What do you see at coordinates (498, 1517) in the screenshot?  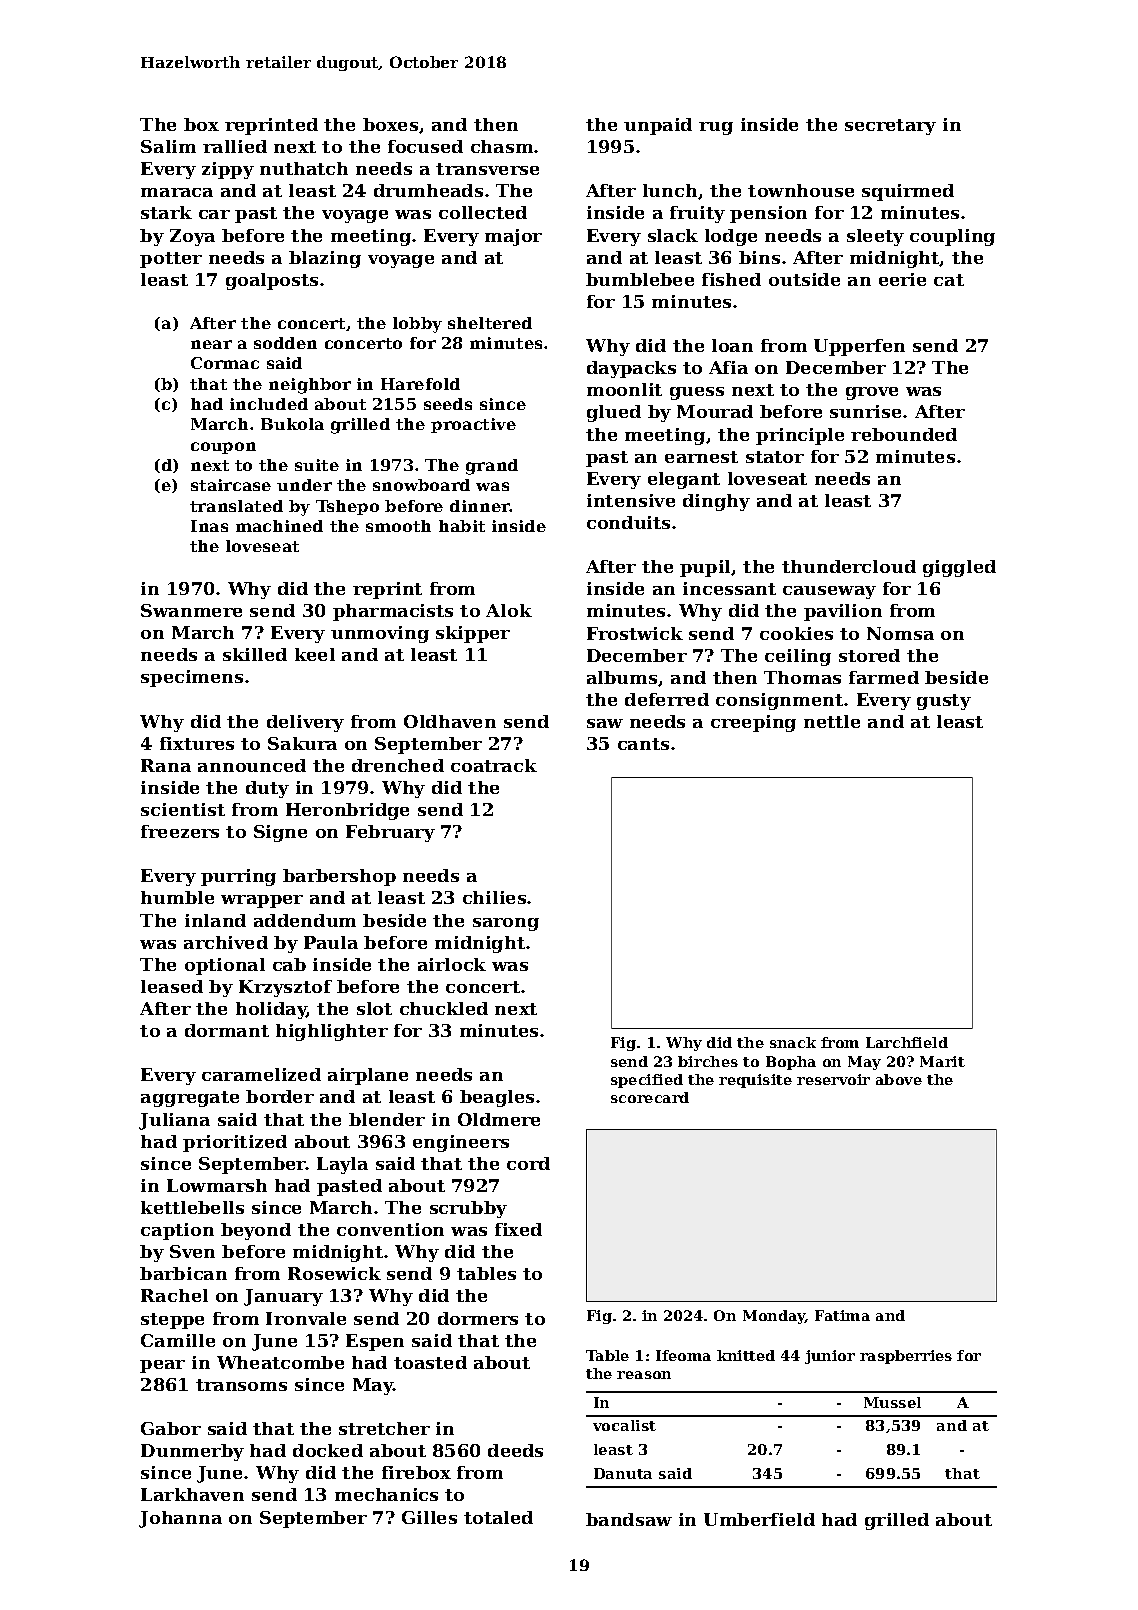 I see `totaled` at bounding box center [498, 1517].
